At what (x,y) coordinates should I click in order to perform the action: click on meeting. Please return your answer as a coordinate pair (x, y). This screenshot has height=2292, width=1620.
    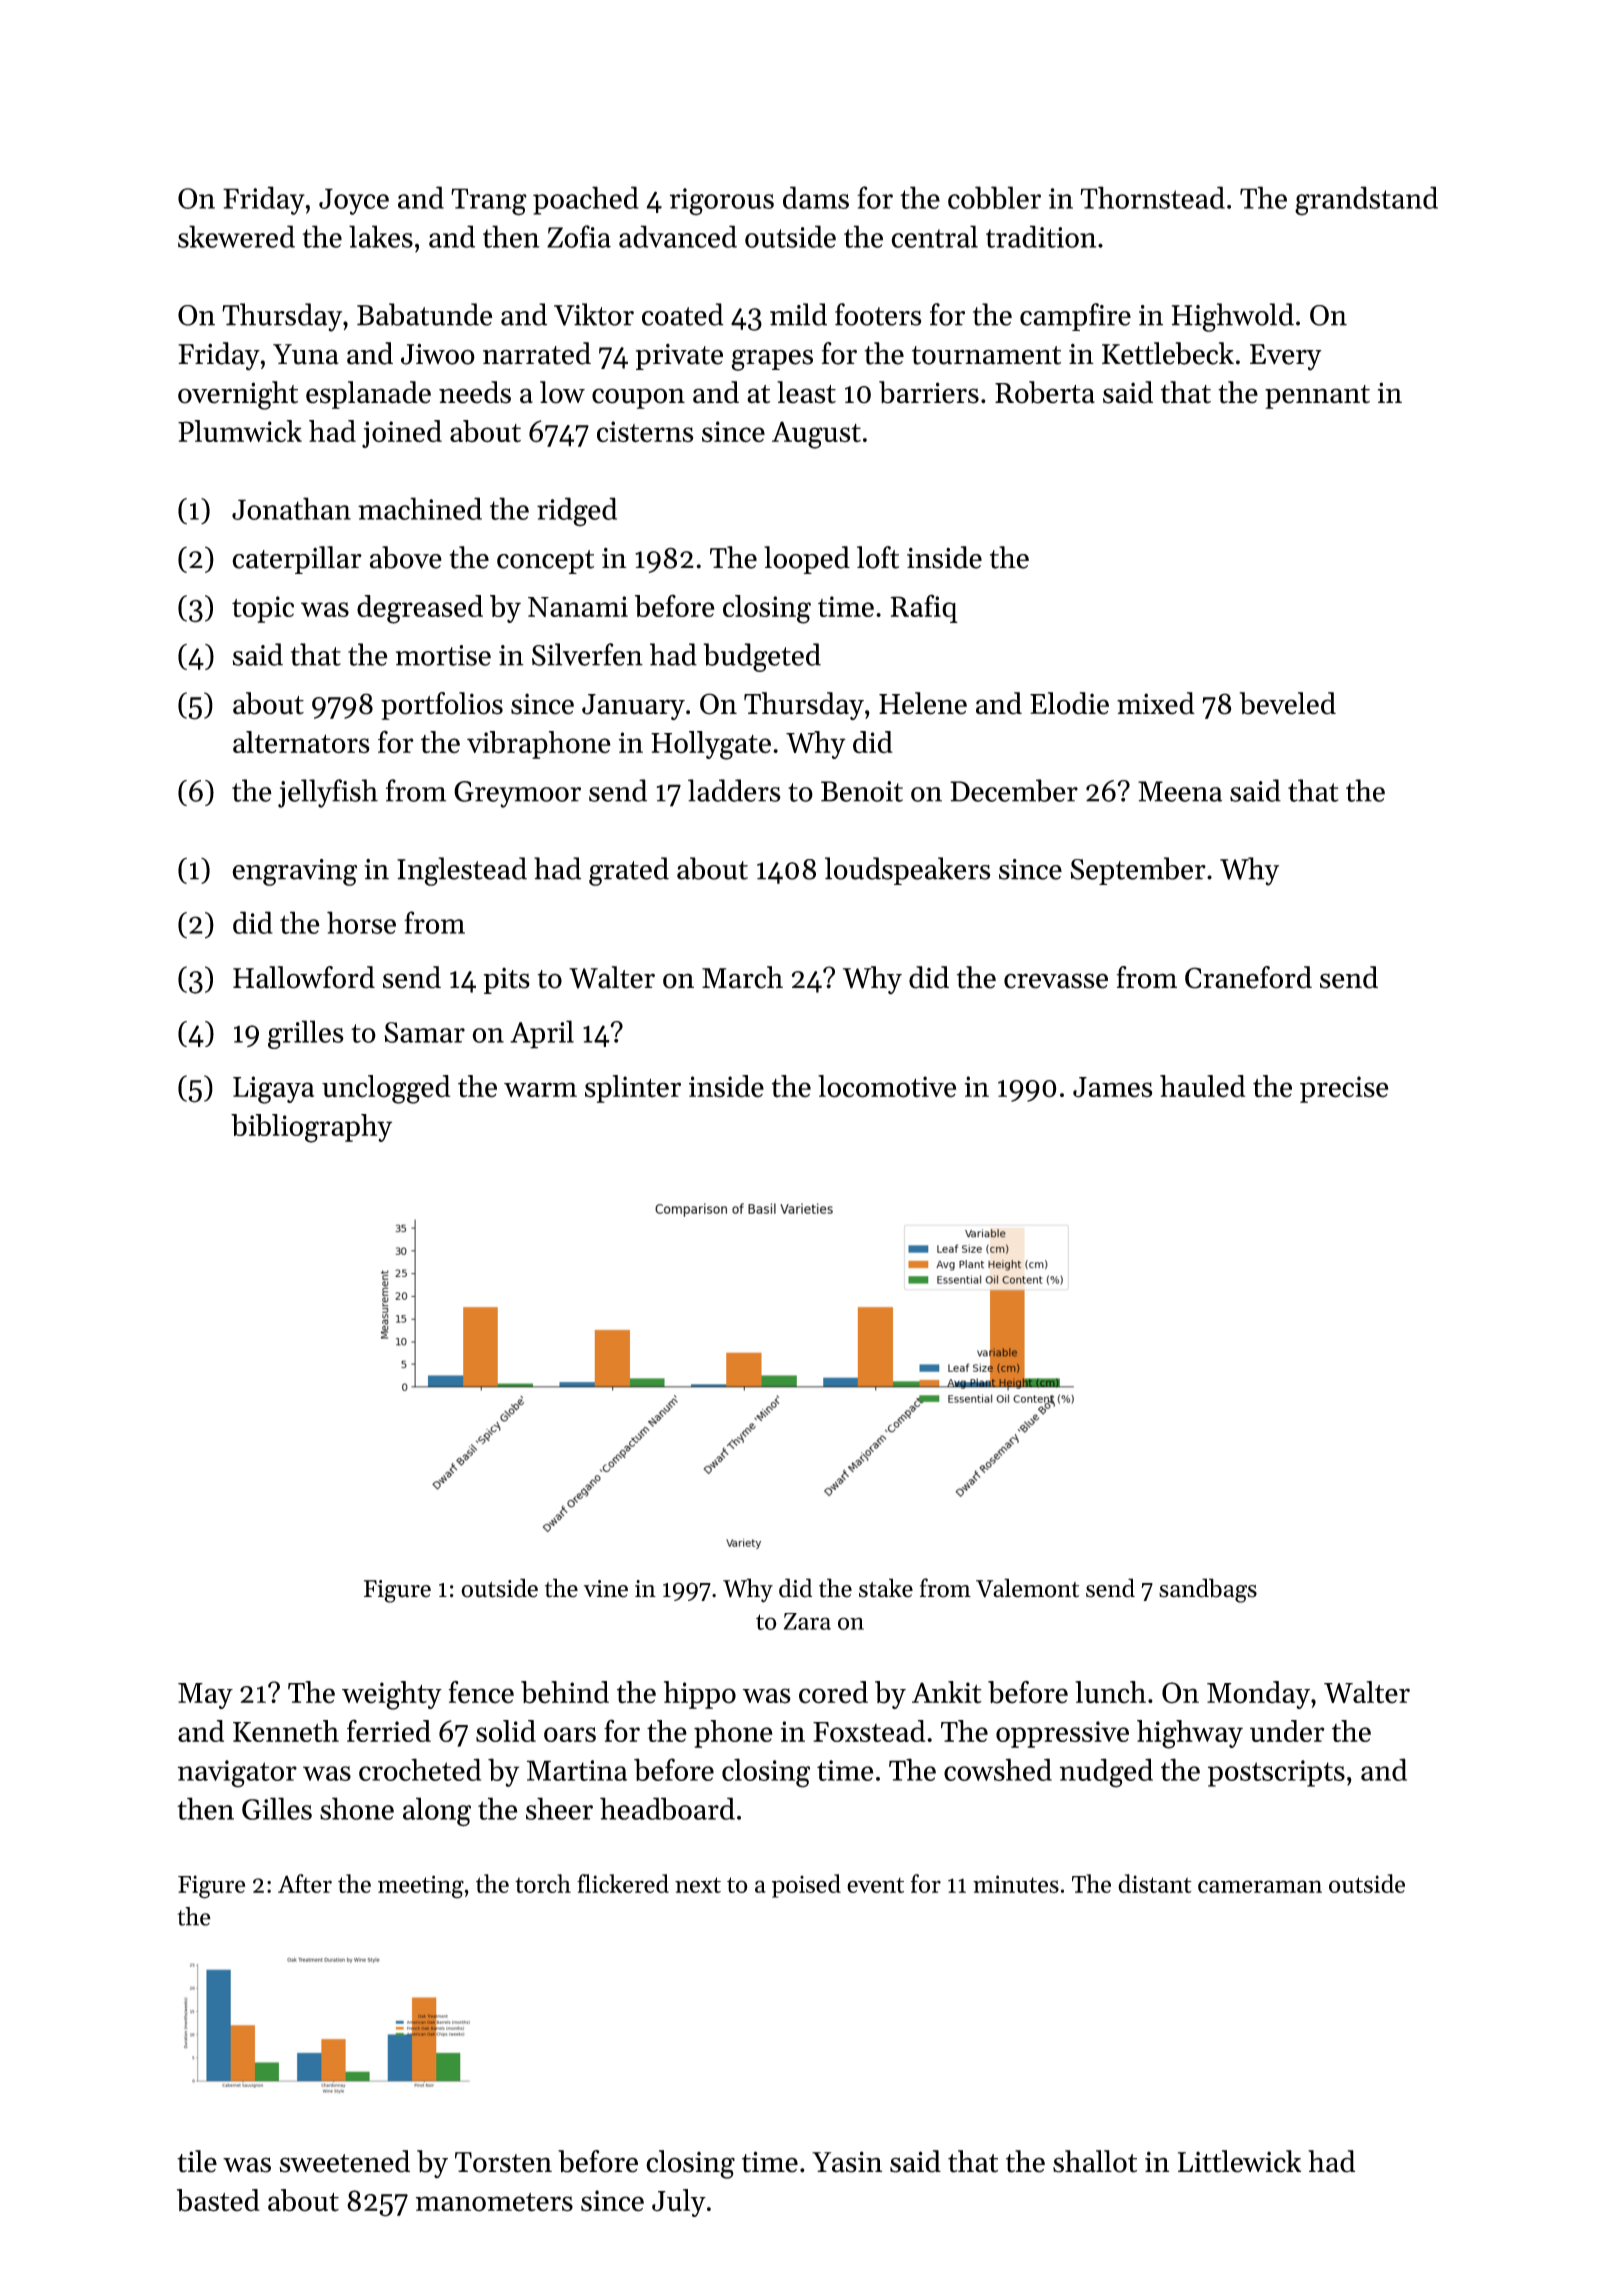
    Looking at the image, I should click on (421, 1887).
